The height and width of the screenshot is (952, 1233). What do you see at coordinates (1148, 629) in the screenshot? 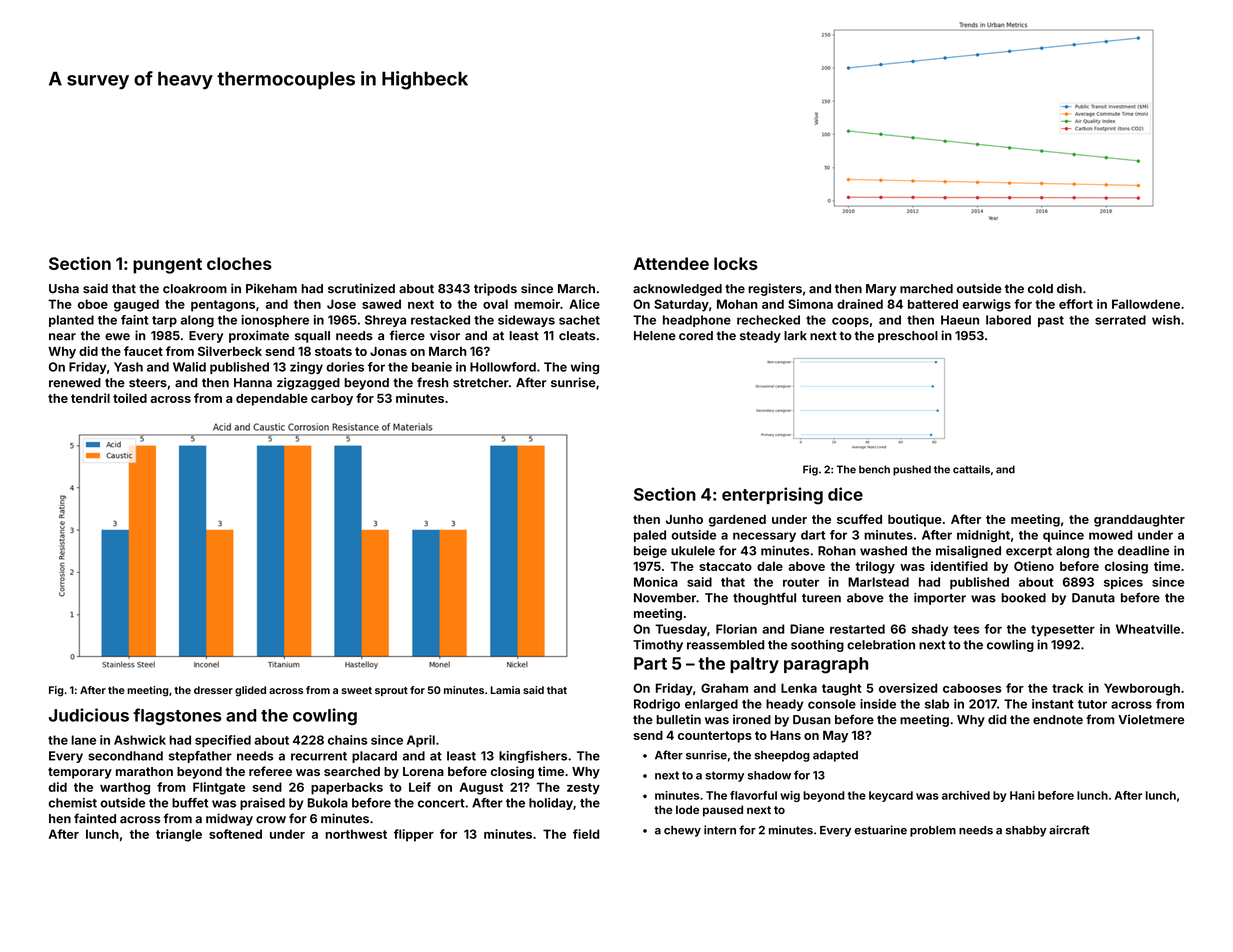
I see `Wheatville` at bounding box center [1148, 629].
